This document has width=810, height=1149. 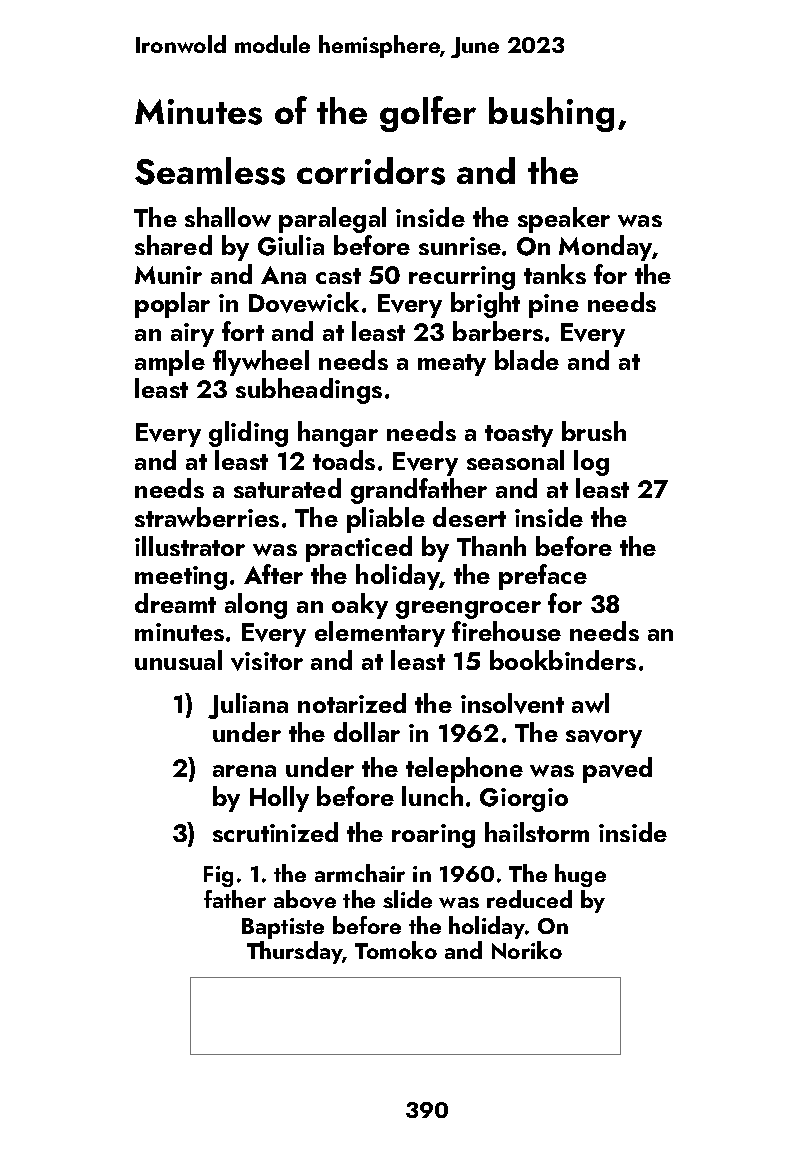 What do you see at coordinates (380, 634) in the document?
I see `elementary` at bounding box center [380, 634].
